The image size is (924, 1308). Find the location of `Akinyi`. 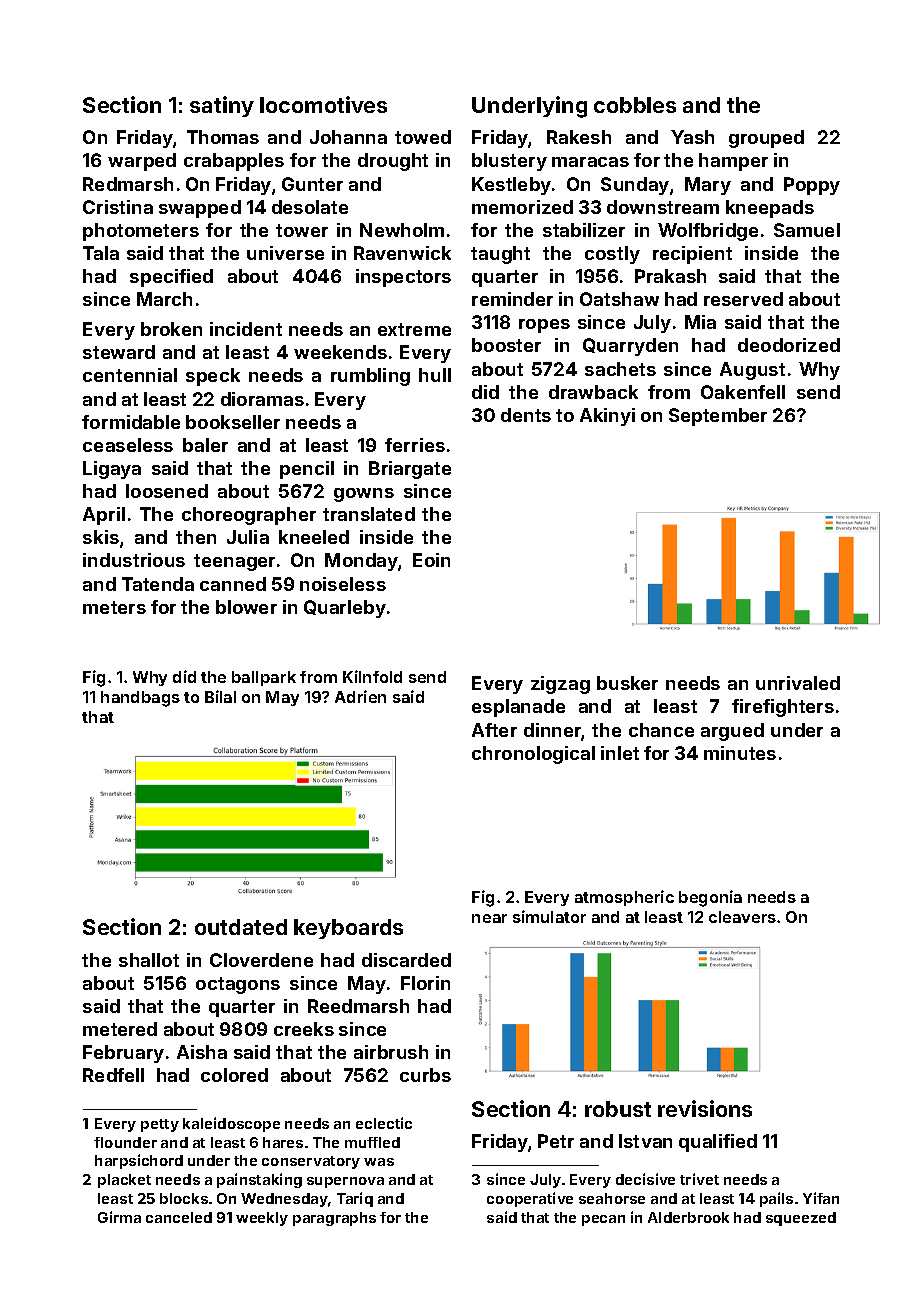

Akinyi is located at coordinates (607, 417).
